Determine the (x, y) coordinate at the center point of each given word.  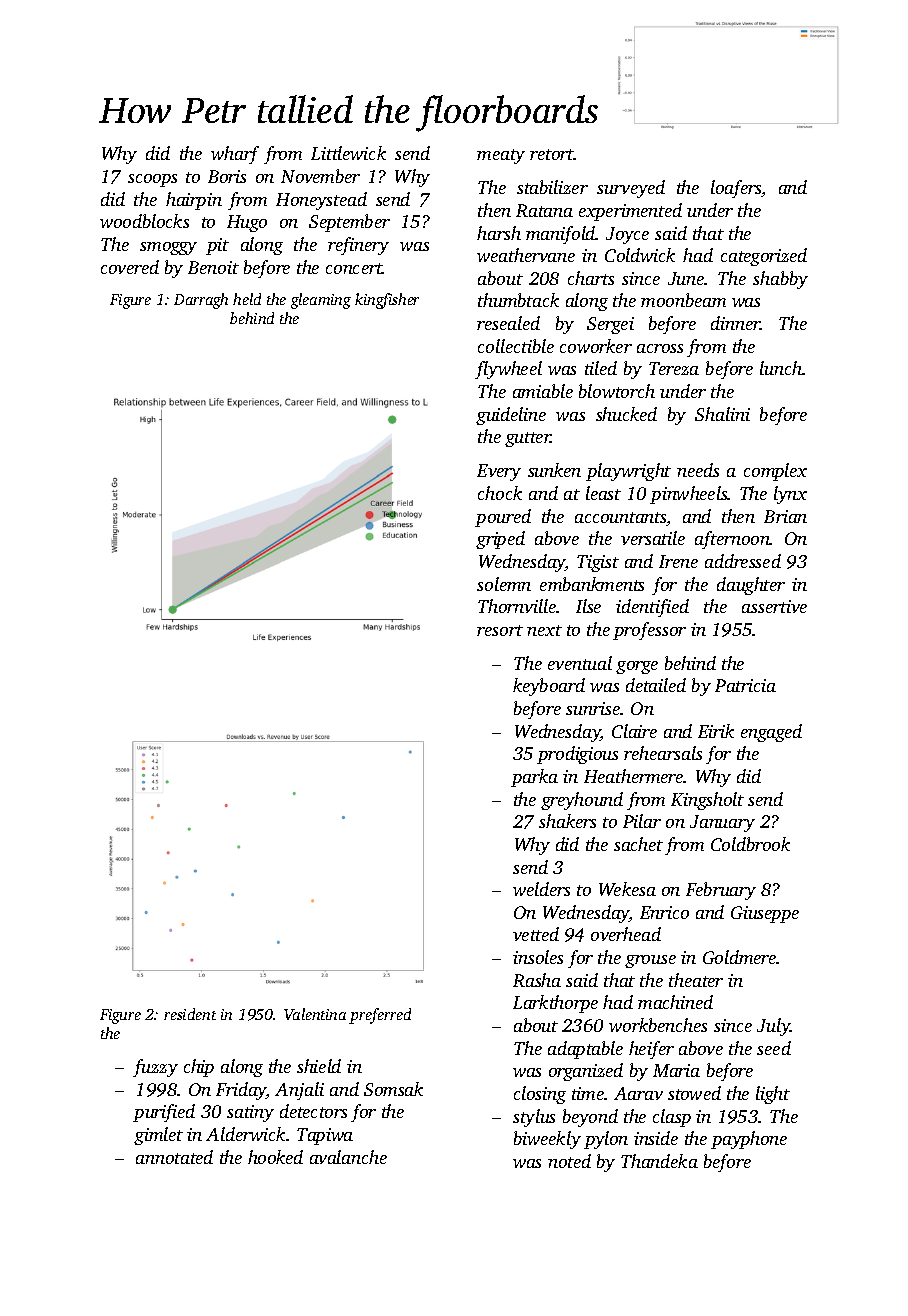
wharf (235, 155)
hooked (275, 1157)
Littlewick (348, 153)
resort (500, 630)
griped (500, 540)
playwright (628, 472)
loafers (736, 189)
